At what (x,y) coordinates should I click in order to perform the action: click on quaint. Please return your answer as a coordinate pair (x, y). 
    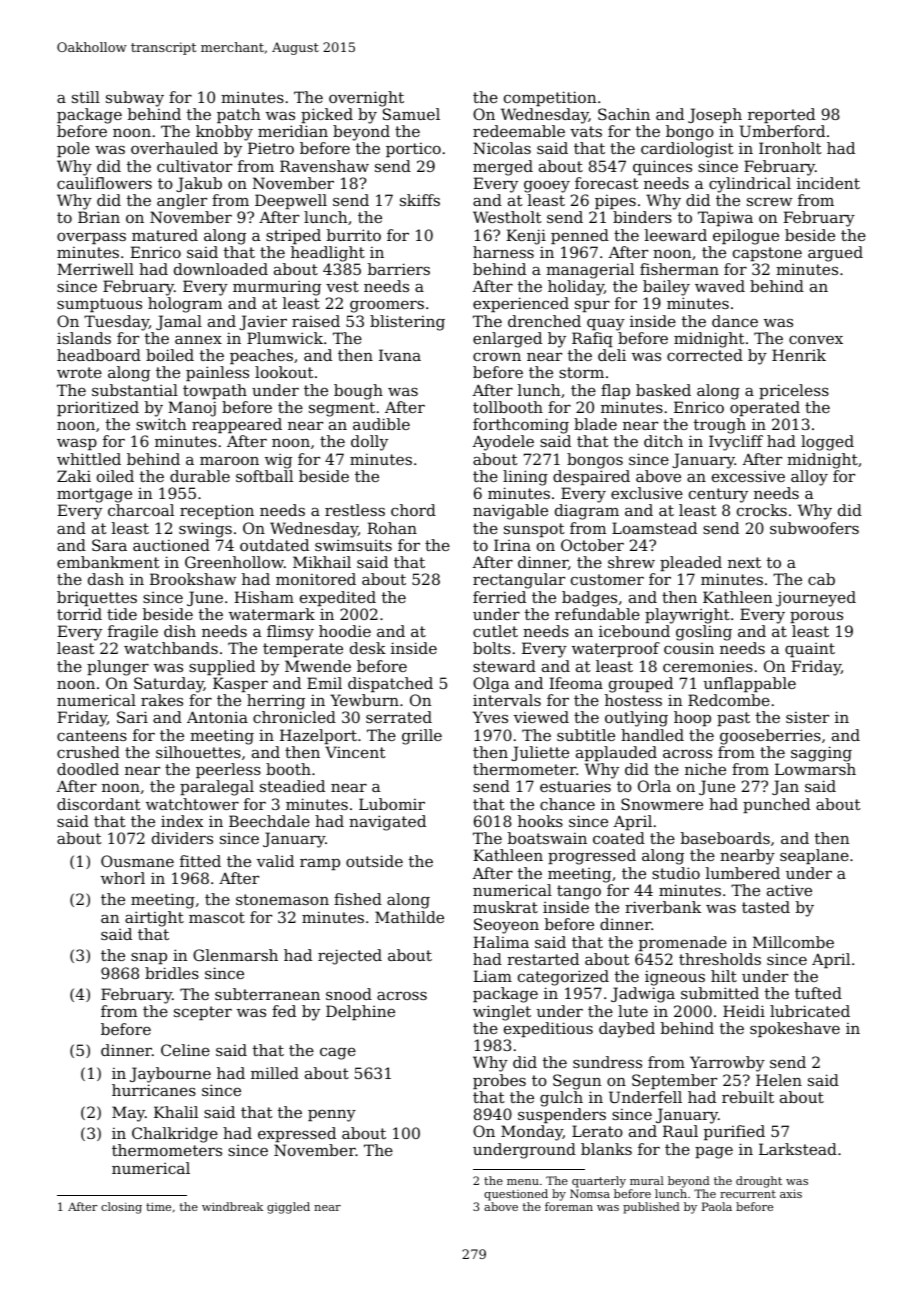
    Looking at the image, I should click on (810, 649).
